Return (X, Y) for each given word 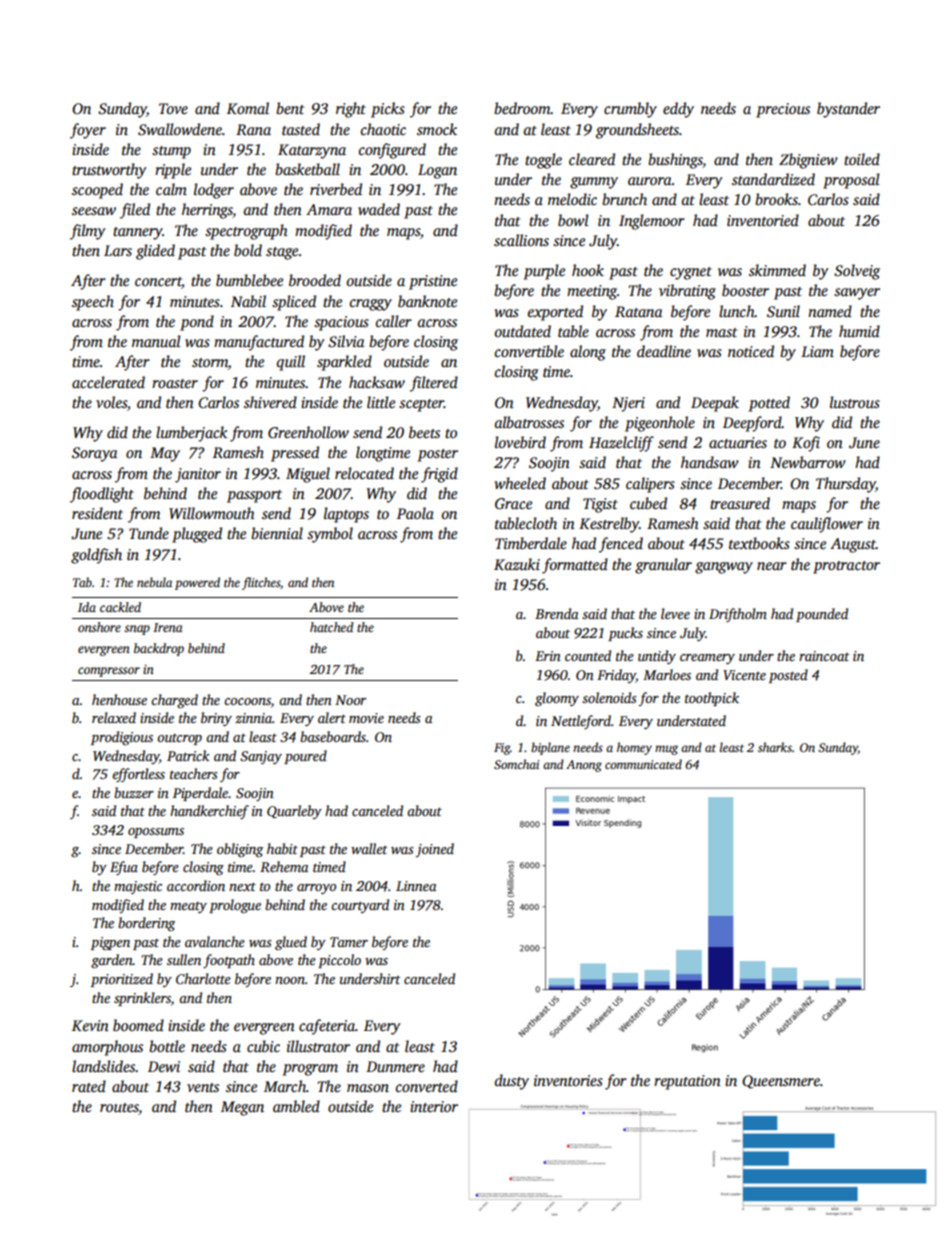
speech (93, 303)
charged (174, 701)
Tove (173, 108)
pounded (822, 615)
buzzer (134, 792)
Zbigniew (808, 161)
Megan (242, 1108)
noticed (751, 351)
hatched (332, 627)
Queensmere (781, 1082)
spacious (341, 323)
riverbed (336, 189)
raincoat (824, 656)
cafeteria (327, 1027)
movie (366, 718)
